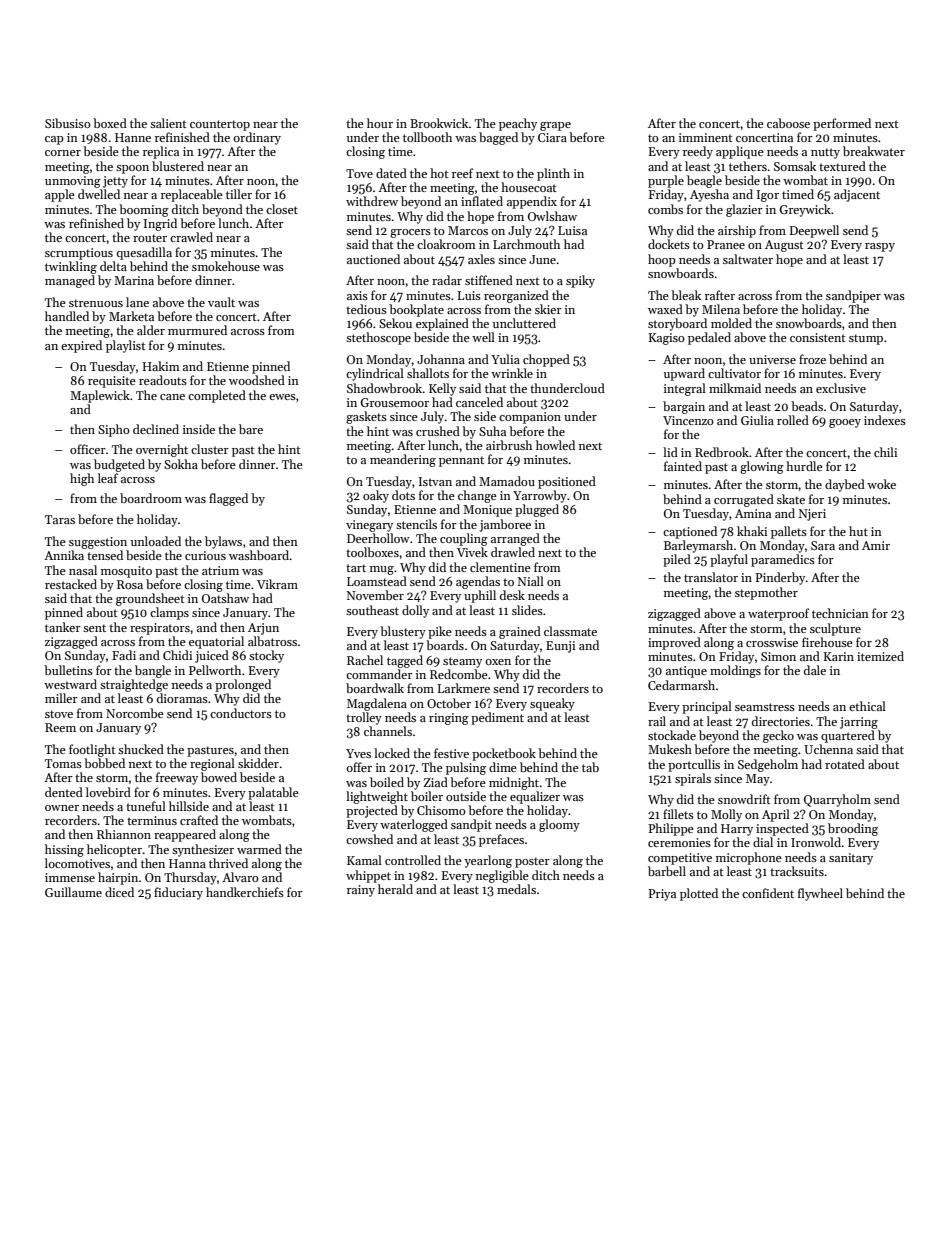  What do you see at coordinates (92, 750) in the screenshot?
I see `footlight` at bounding box center [92, 750].
